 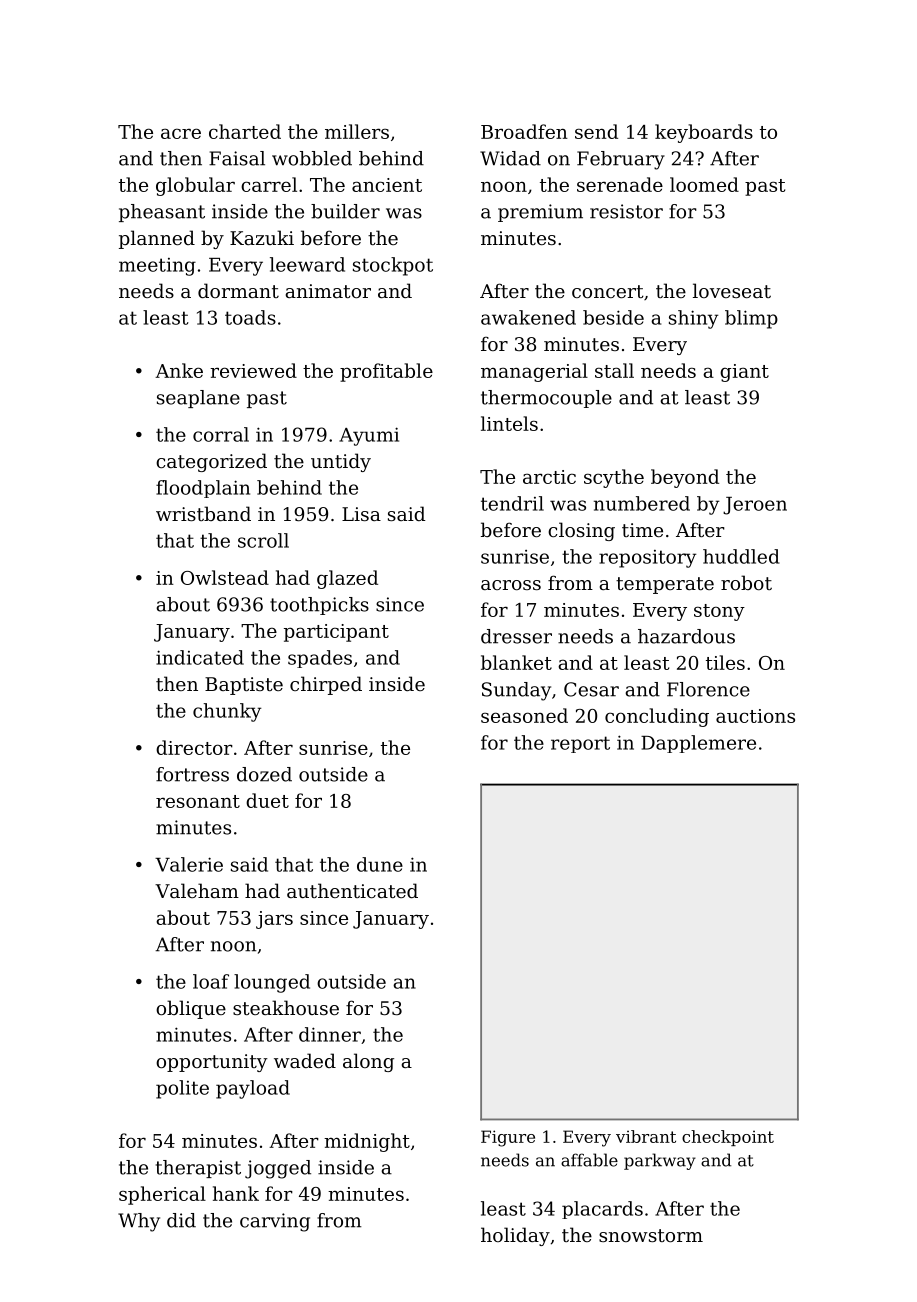 What do you see at coordinates (192, 774) in the image?
I see `fortress` at bounding box center [192, 774].
